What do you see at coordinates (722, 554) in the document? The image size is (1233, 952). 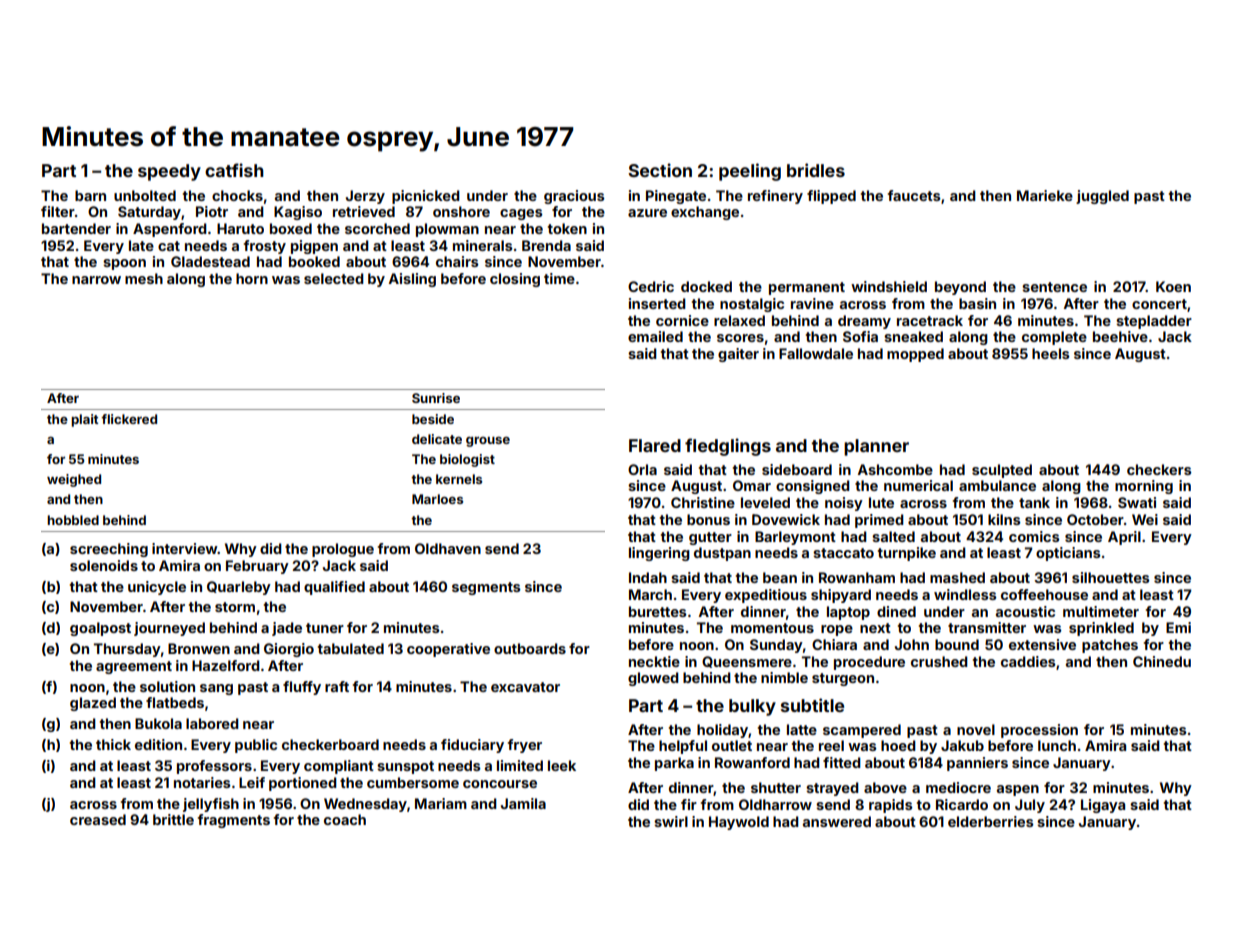 I see `dustpan` at bounding box center [722, 554].
